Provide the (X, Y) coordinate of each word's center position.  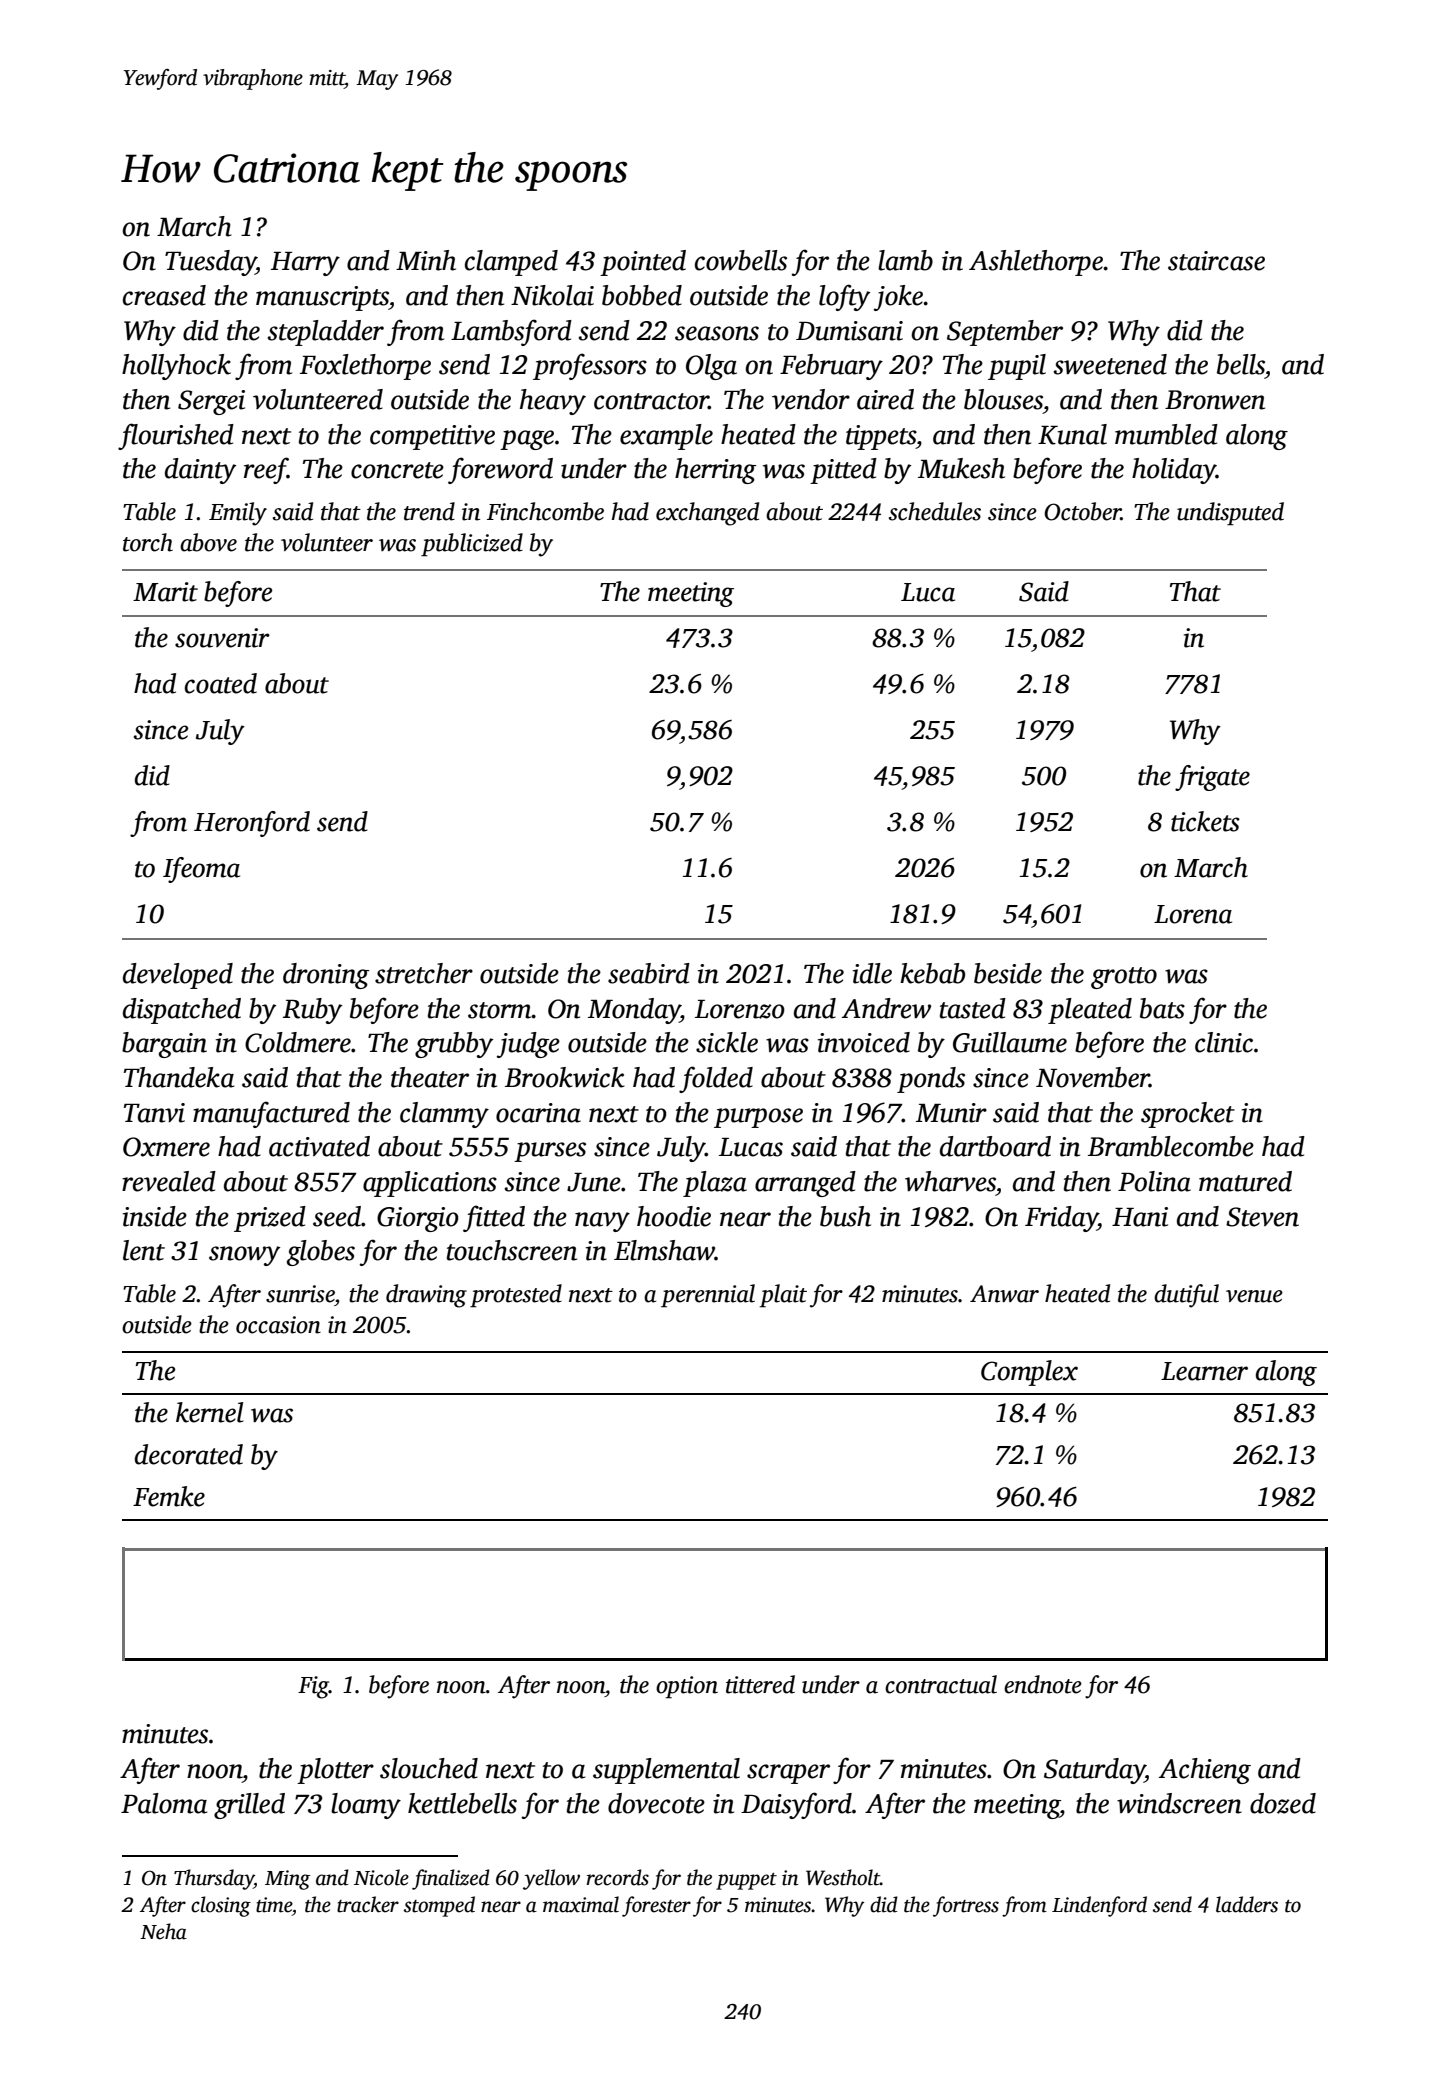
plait (783, 1296)
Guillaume (1010, 1042)
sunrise (300, 1294)
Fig (313, 1687)
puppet (746, 1881)
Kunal (1072, 434)
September (1005, 333)
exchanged (707, 514)
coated (221, 683)
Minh (426, 260)
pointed (643, 263)
